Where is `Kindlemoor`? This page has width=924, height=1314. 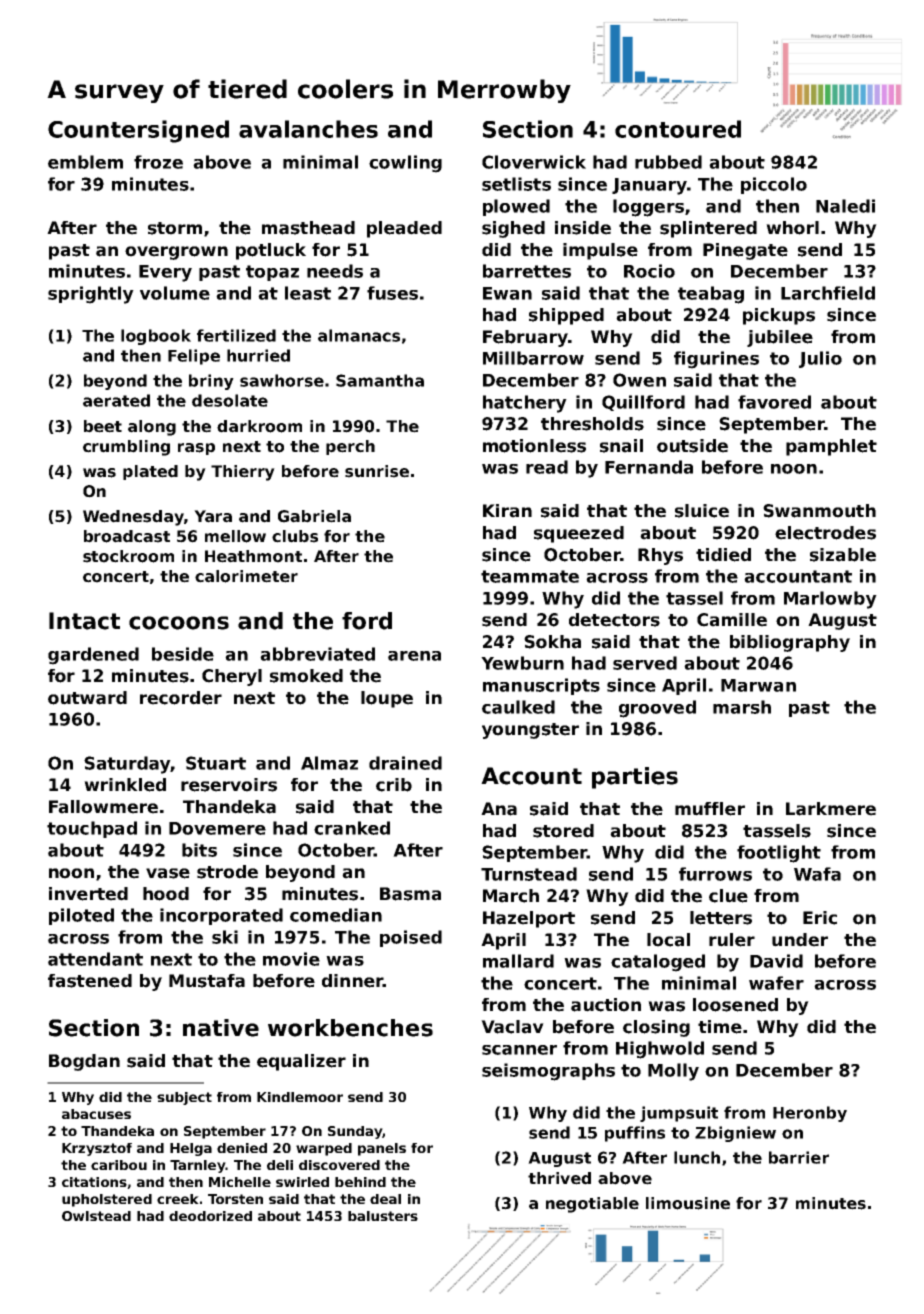 Kindlemoor is located at coordinates (300, 1097).
